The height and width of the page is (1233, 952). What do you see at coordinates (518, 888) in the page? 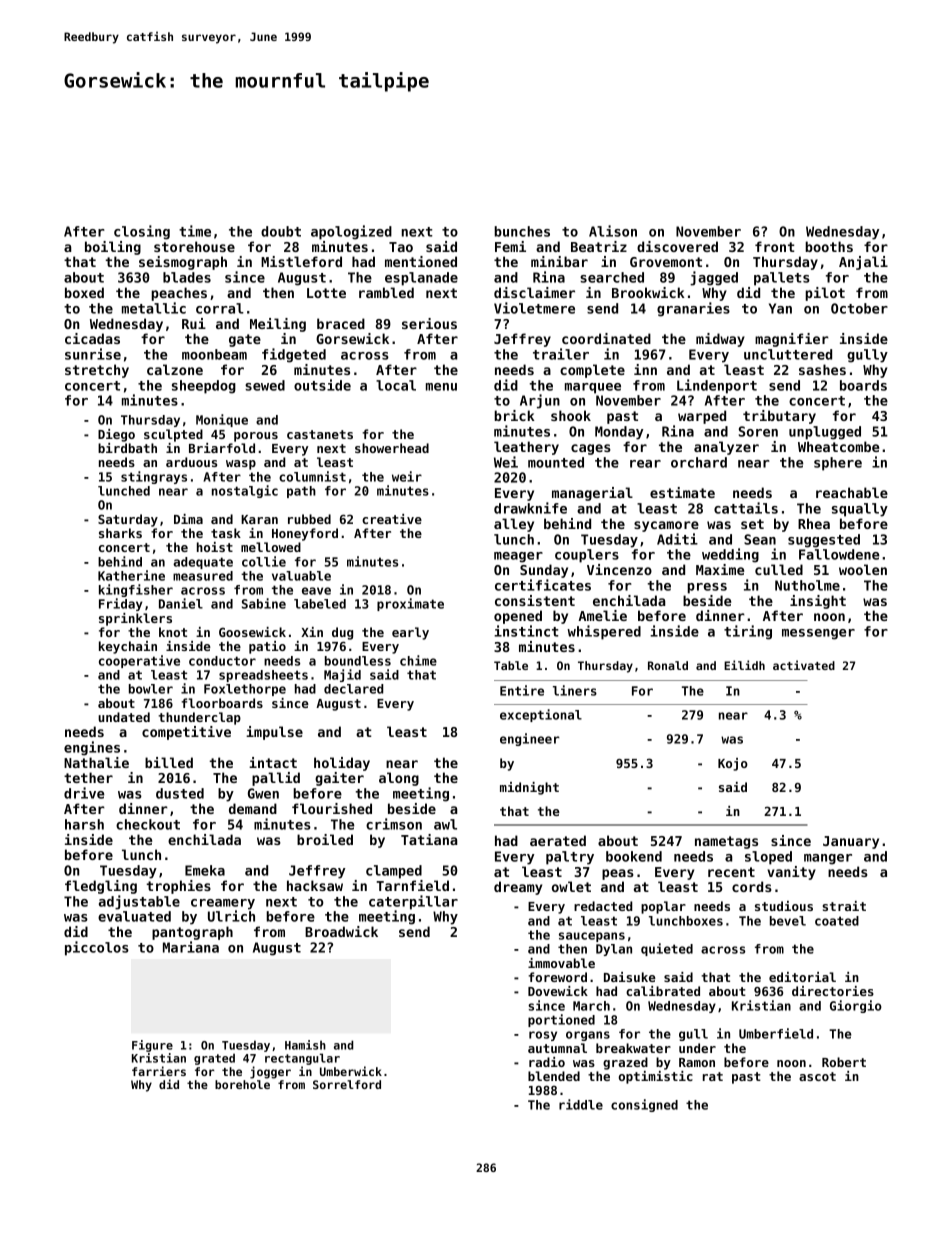
I see `dreamy` at bounding box center [518, 888].
